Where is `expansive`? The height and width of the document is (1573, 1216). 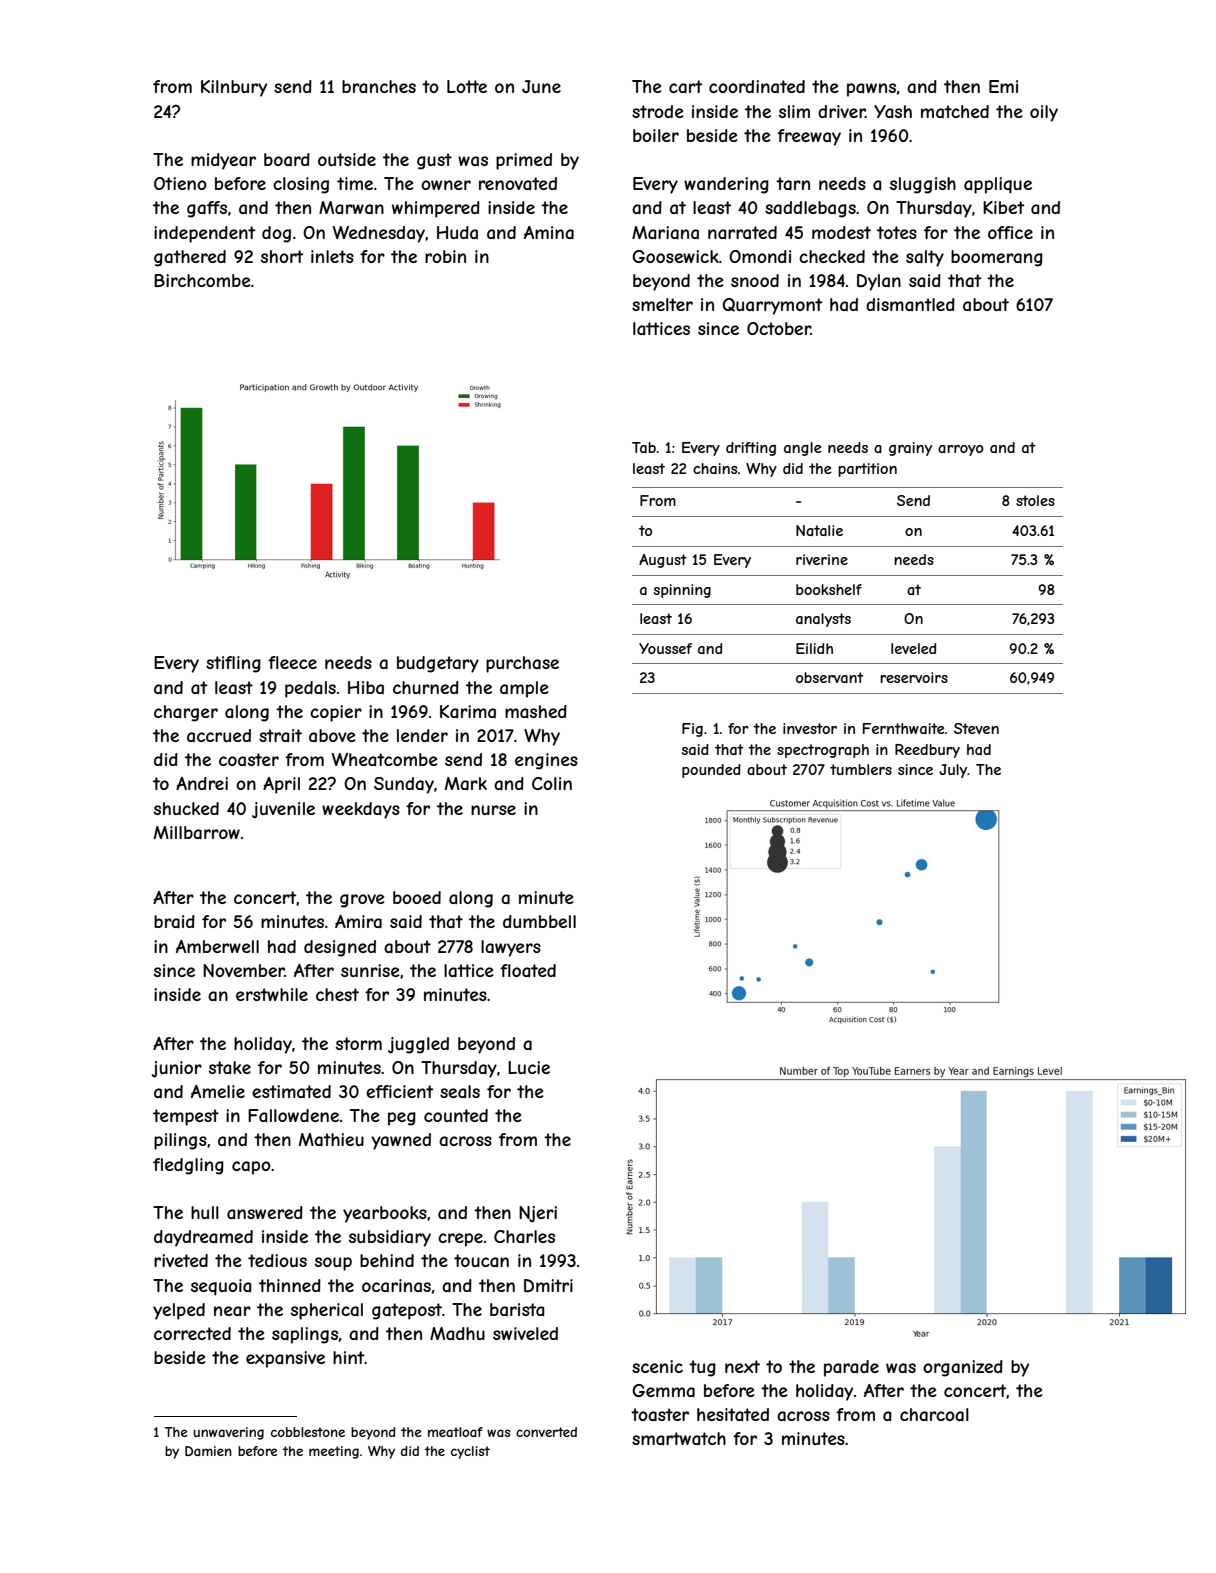 expansive is located at coordinates (285, 1359).
